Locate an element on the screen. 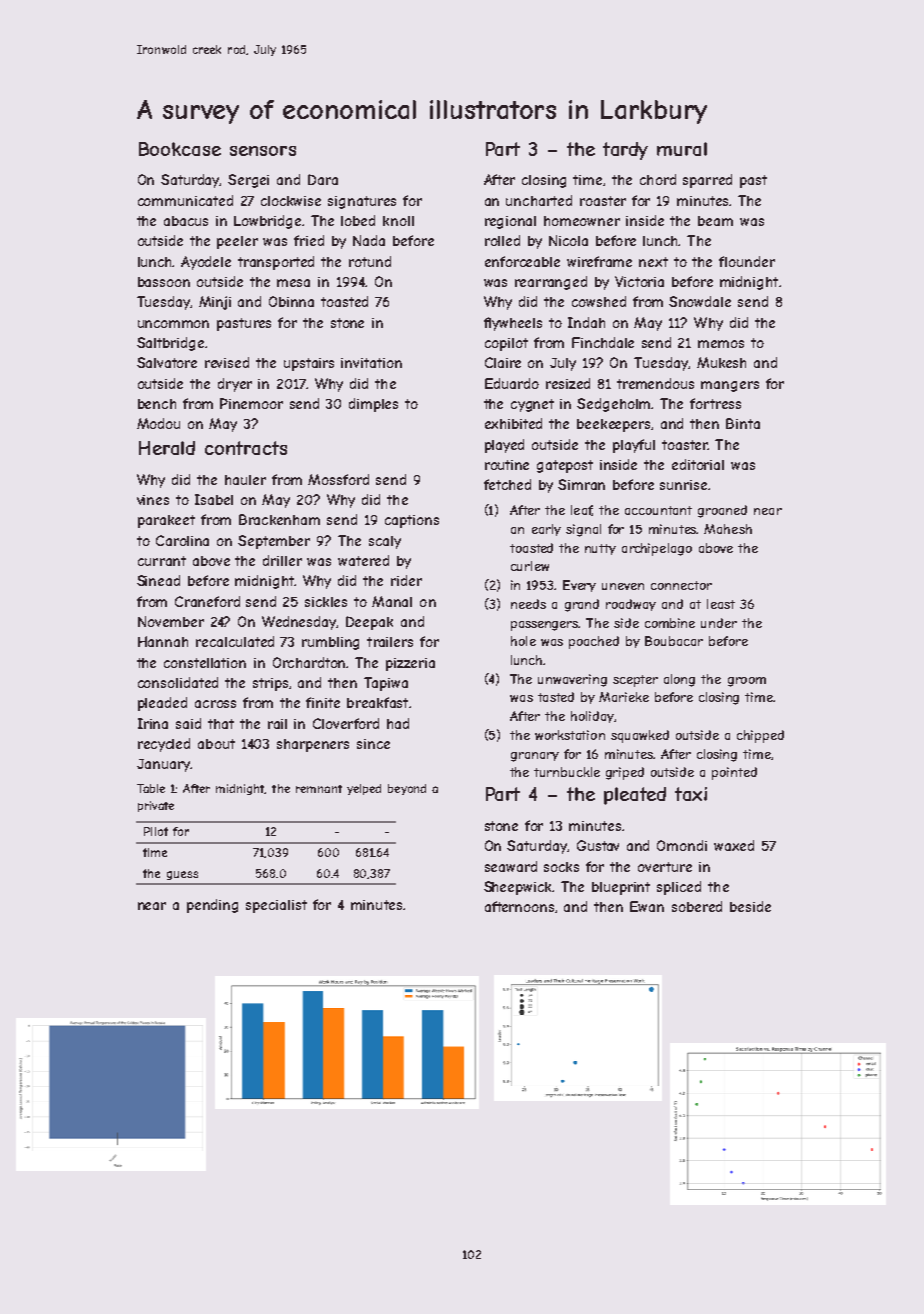  tardy is located at coordinates (625, 151).
